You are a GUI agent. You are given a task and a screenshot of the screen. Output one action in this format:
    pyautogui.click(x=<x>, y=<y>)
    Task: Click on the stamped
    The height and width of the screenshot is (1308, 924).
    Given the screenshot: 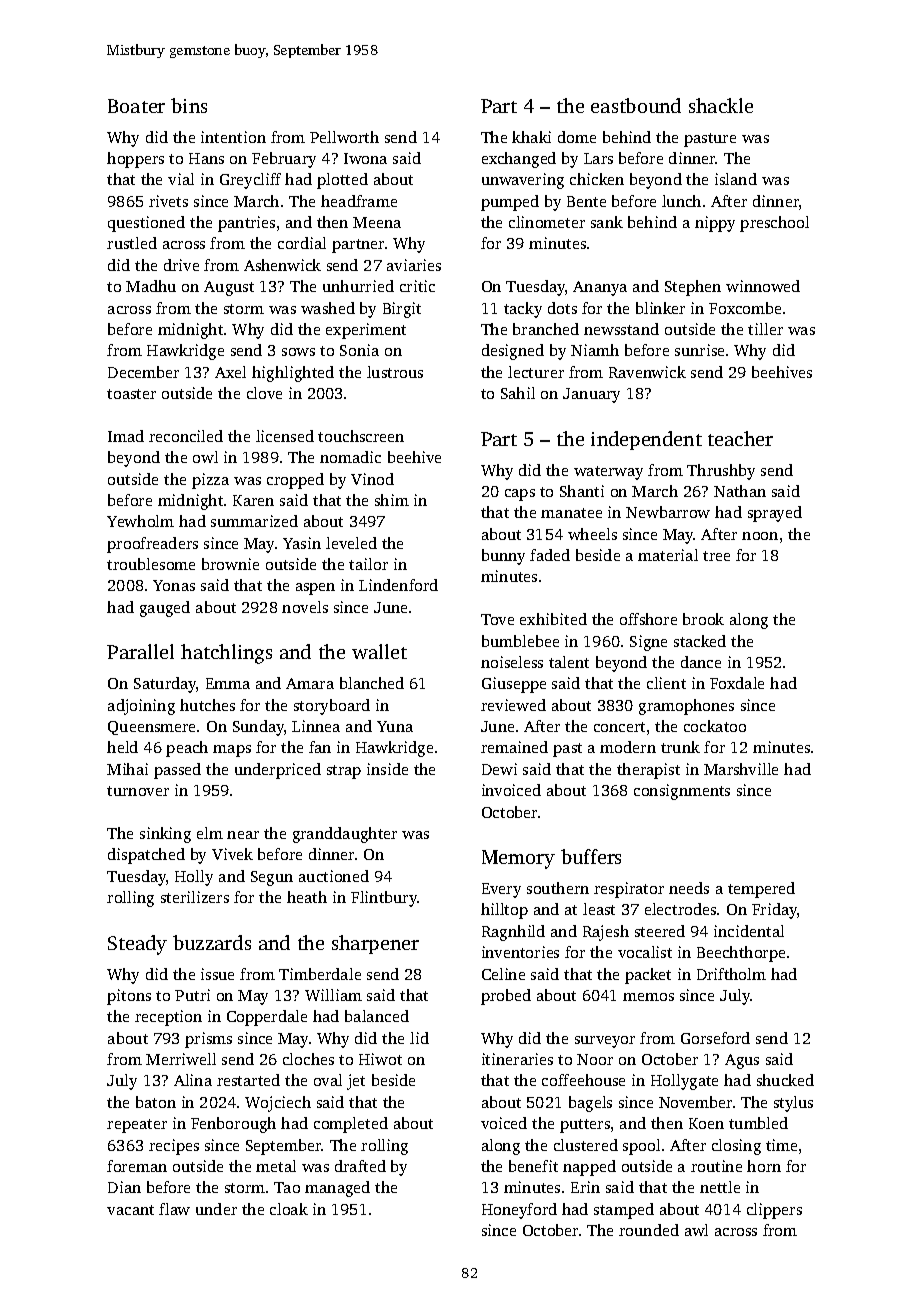 What is the action you would take?
    pyautogui.click(x=624, y=1211)
